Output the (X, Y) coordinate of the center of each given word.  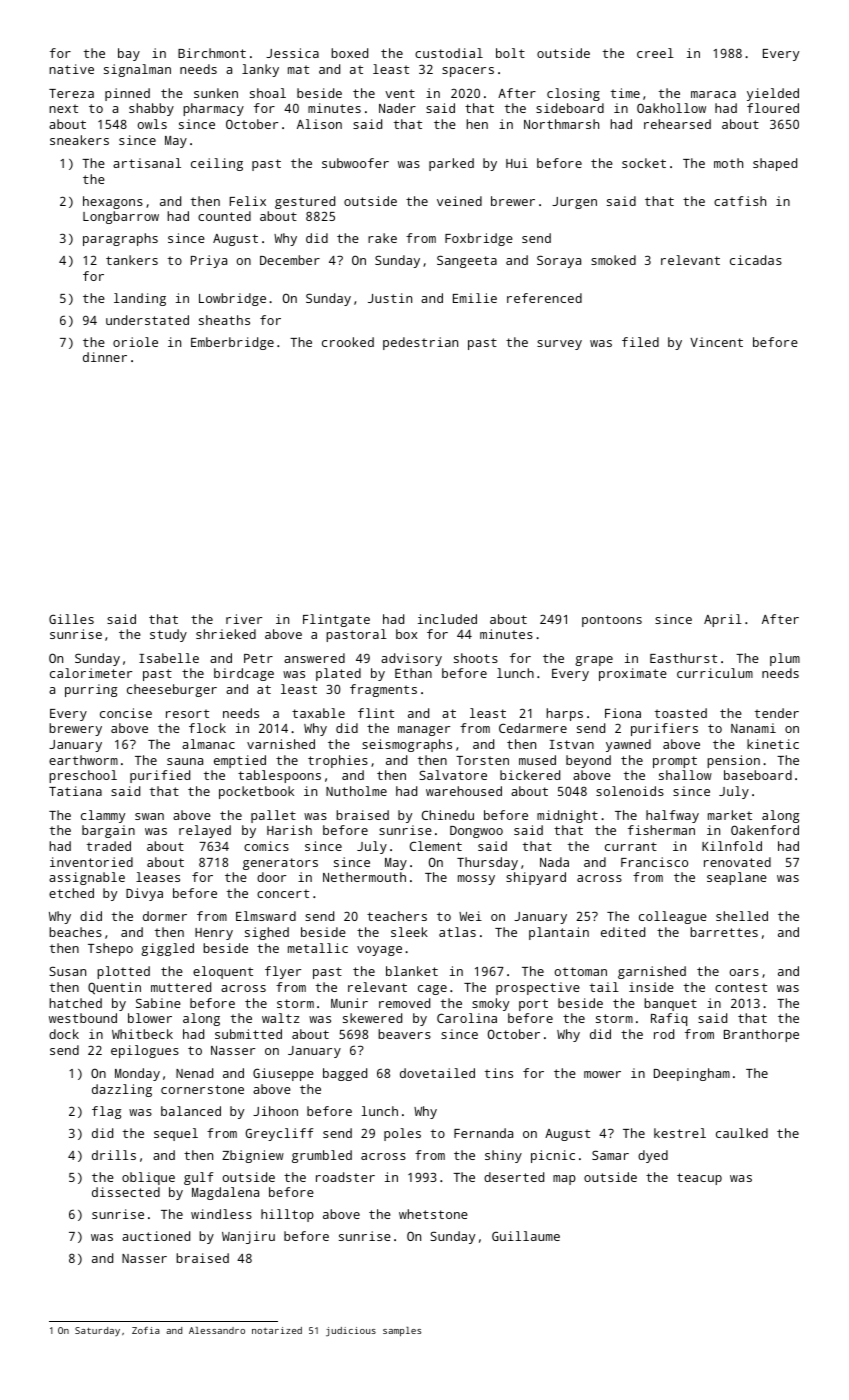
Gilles (71, 619)
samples (402, 1331)
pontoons (612, 621)
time (625, 93)
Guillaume (526, 1236)
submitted (248, 1034)
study (168, 635)
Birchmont (212, 53)
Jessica (292, 53)
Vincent (716, 342)
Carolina (467, 1018)
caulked (742, 1133)
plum (785, 659)
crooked (348, 342)
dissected (126, 1192)
